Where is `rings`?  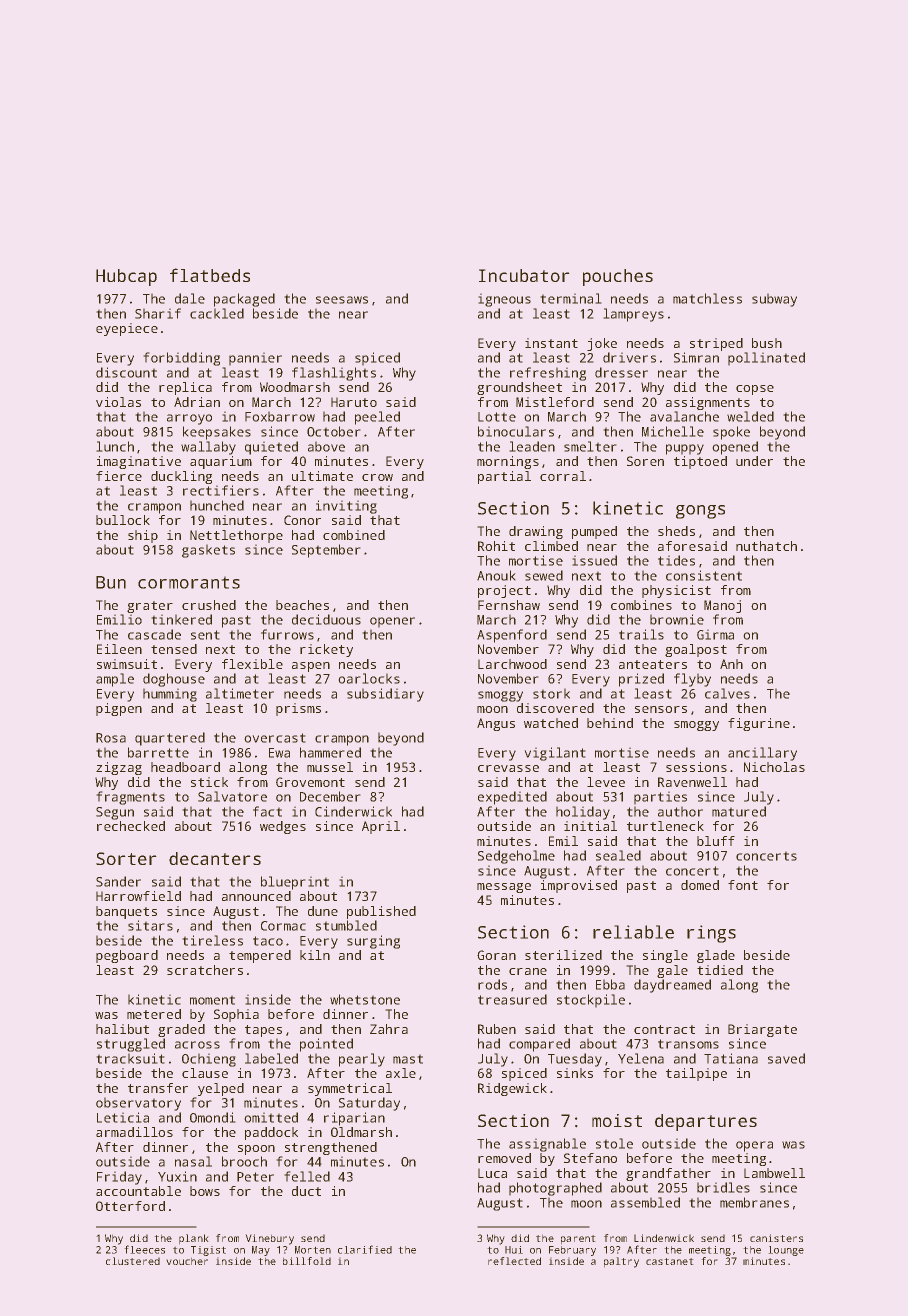 rings is located at coordinates (711, 934).
